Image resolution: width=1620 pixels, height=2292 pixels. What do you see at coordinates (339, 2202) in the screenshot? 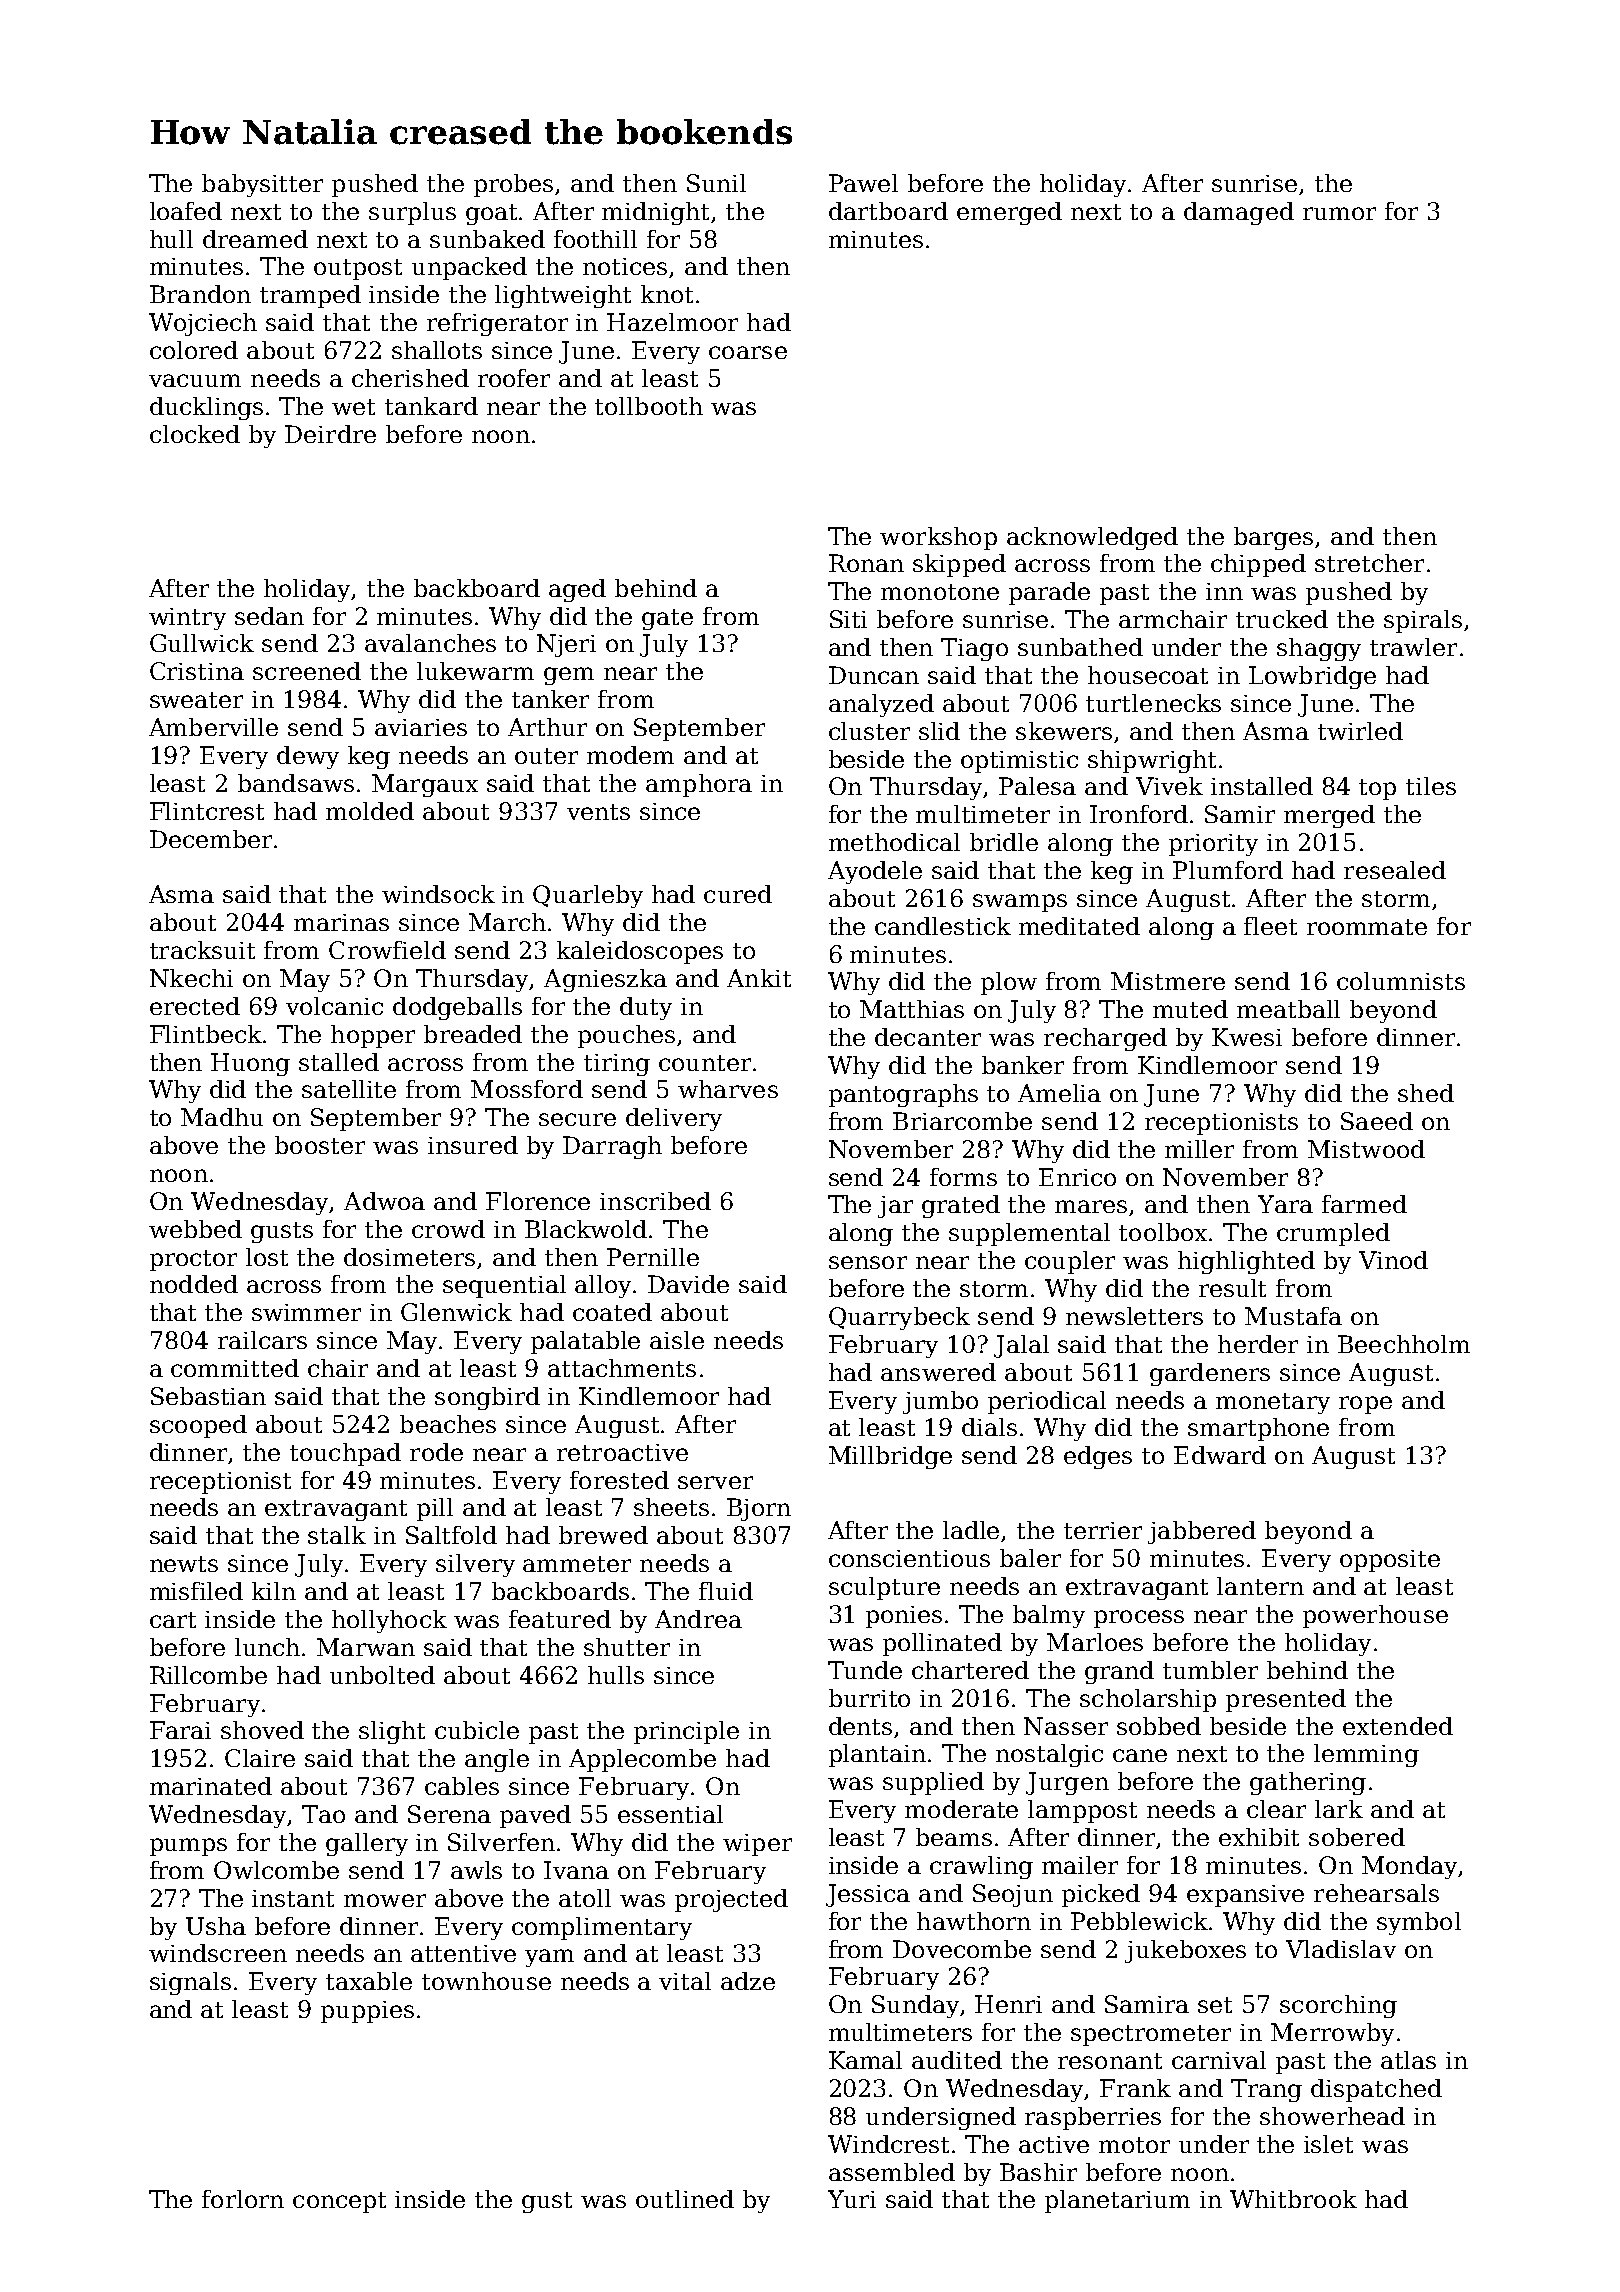
I see `concept` at bounding box center [339, 2202].
